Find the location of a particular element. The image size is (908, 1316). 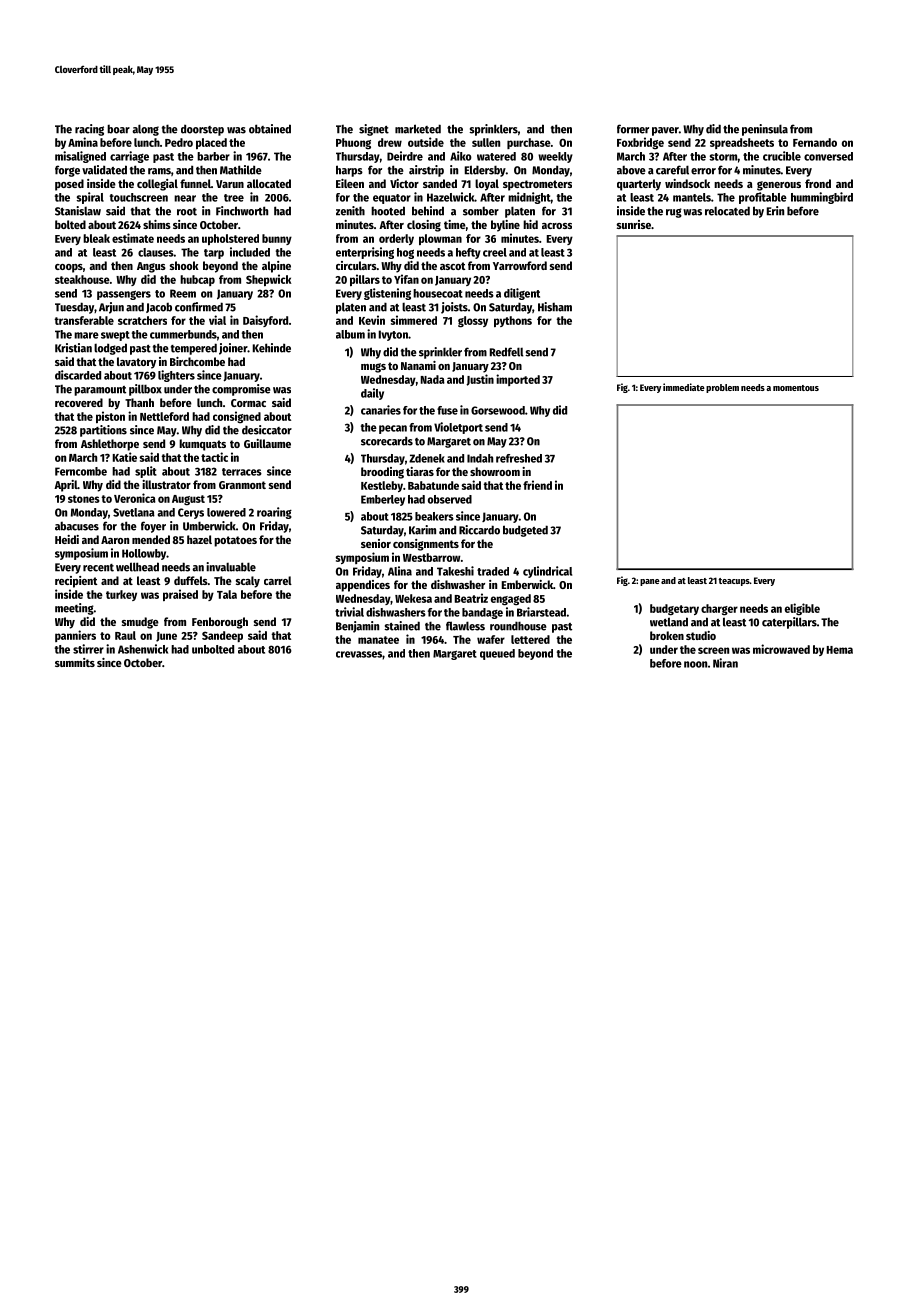

Foxbridge is located at coordinates (640, 143).
